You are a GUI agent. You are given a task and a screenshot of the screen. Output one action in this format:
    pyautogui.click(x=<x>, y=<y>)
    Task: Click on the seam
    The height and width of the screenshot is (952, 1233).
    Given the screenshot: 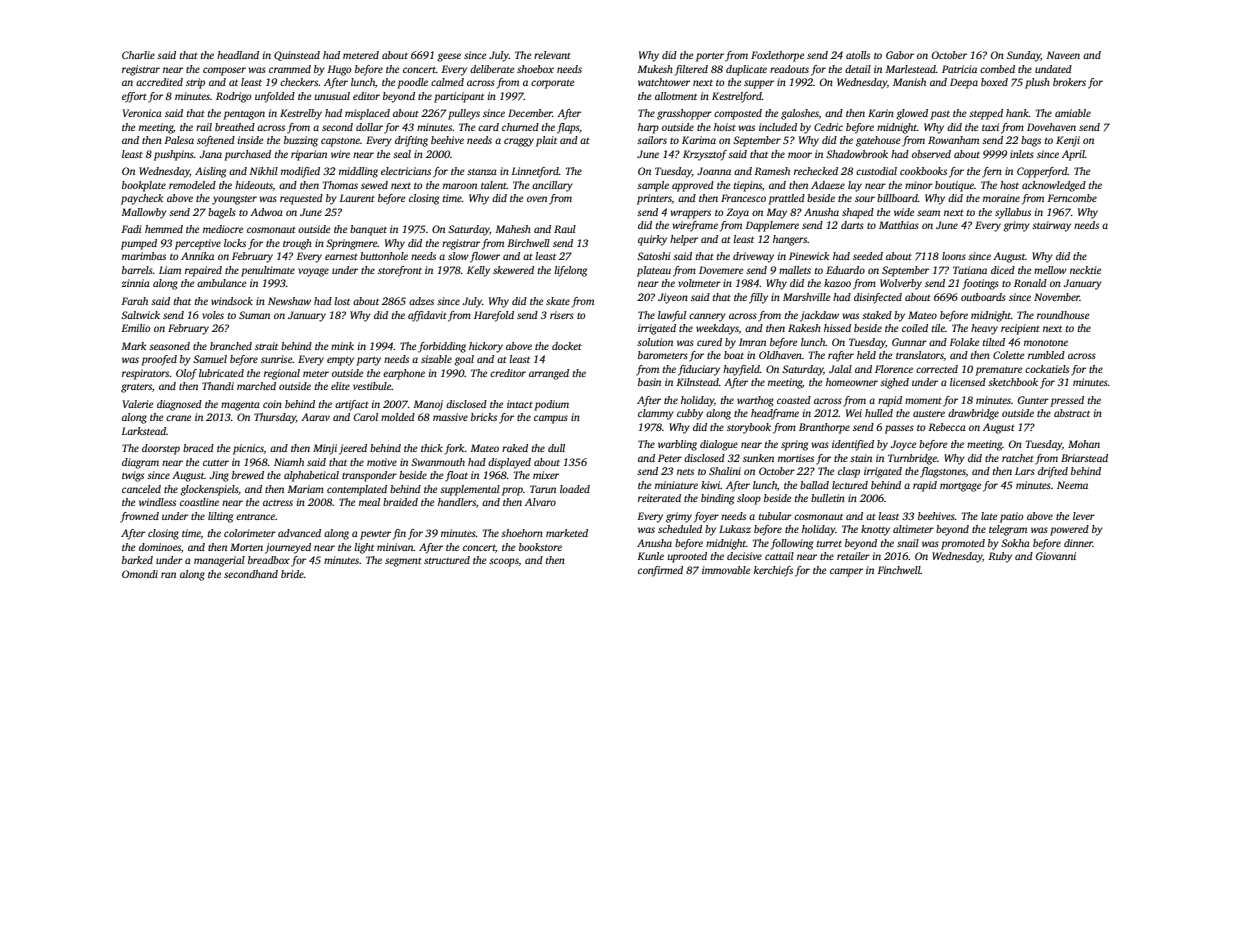 What is the action you would take?
    pyautogui.click(x=928, y=213)
